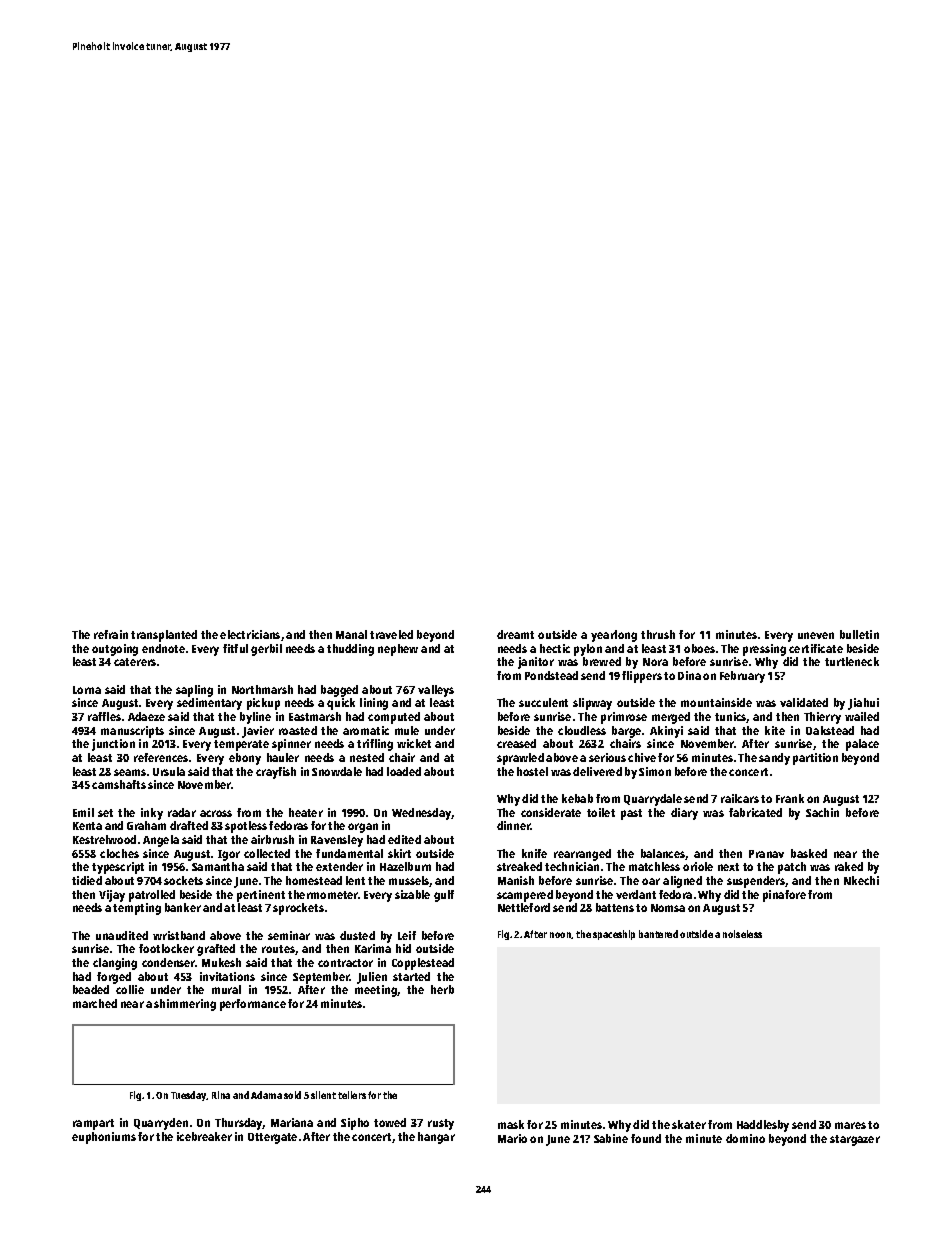  I want to click on streaked, so click(519, 866).
